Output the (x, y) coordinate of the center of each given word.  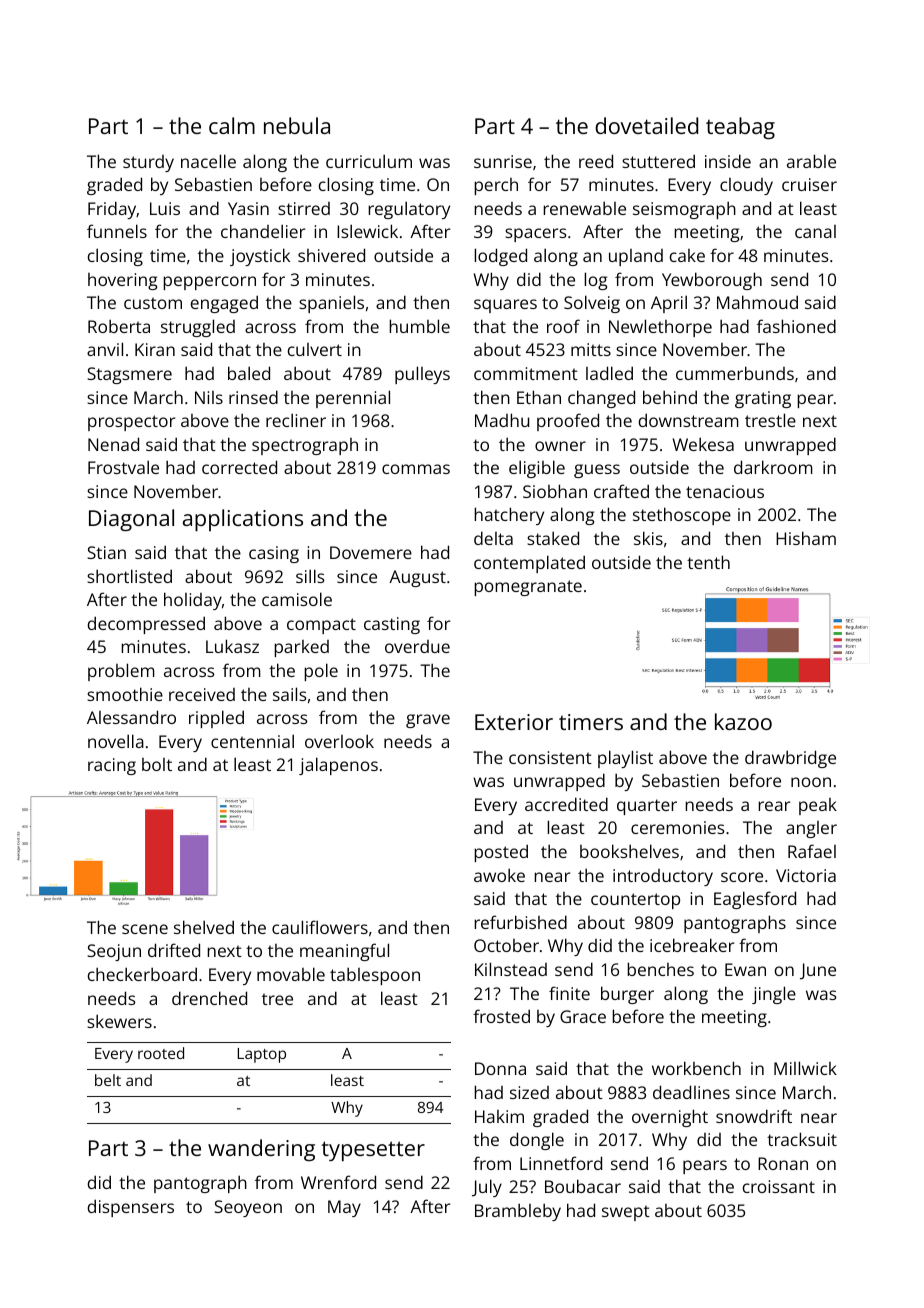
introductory (663, 877)
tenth (708, 562)
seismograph (684, 210)
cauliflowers (320, 927)
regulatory (409, 210)
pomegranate (528, 588)
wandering (261, 1150)
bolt (157, 764)
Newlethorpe (660, 328)
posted (501, 853)
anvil (105, 349)
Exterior (514, 722)
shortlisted (129, 576)
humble (419, 326)
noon (811, 782)
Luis (165, 208)
